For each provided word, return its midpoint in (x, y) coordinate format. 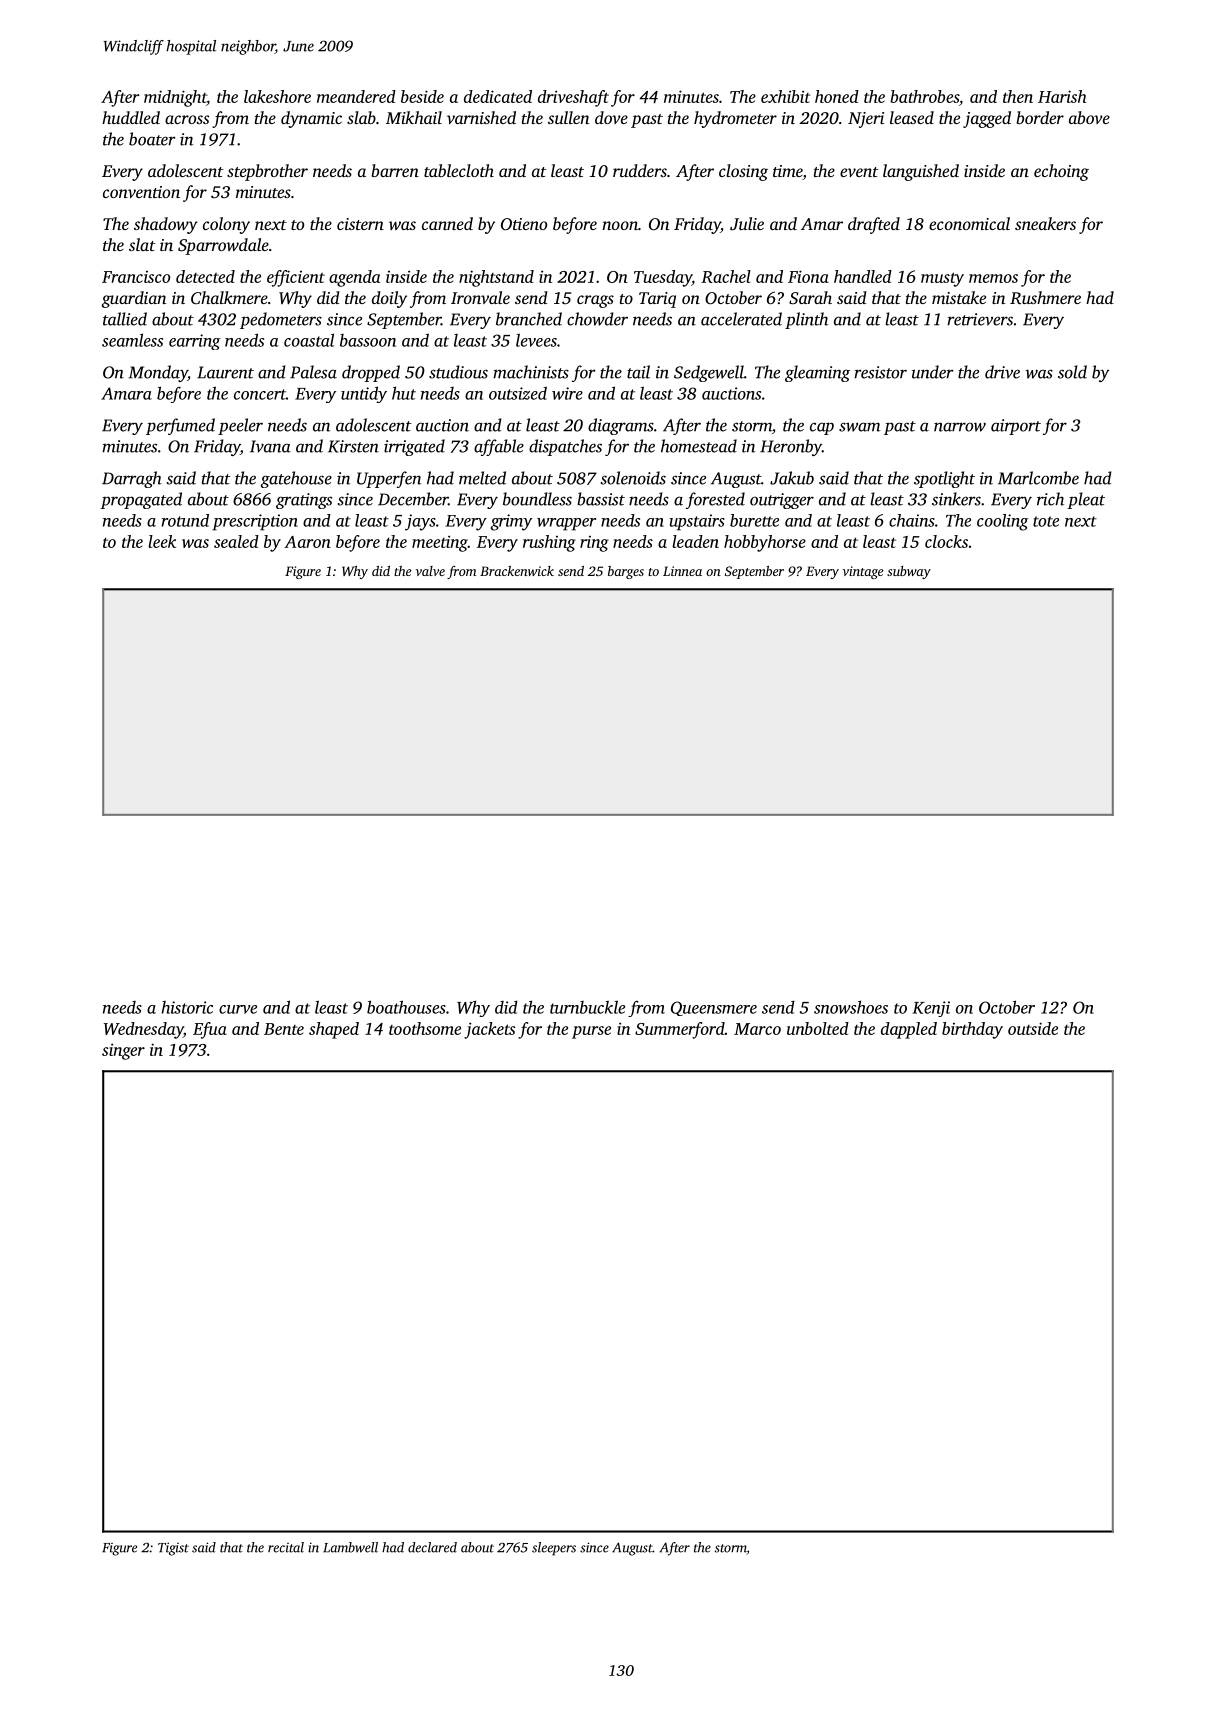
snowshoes (851, 1007)
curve (238, 1009)
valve (430, 571)
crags (595, 301)
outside (1033, 1028)
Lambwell (350, 1547)
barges (626, 572)
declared (432, 1547)
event (859, 172)
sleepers (554, 1549)
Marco (757, 1029)
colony (226, 225)
